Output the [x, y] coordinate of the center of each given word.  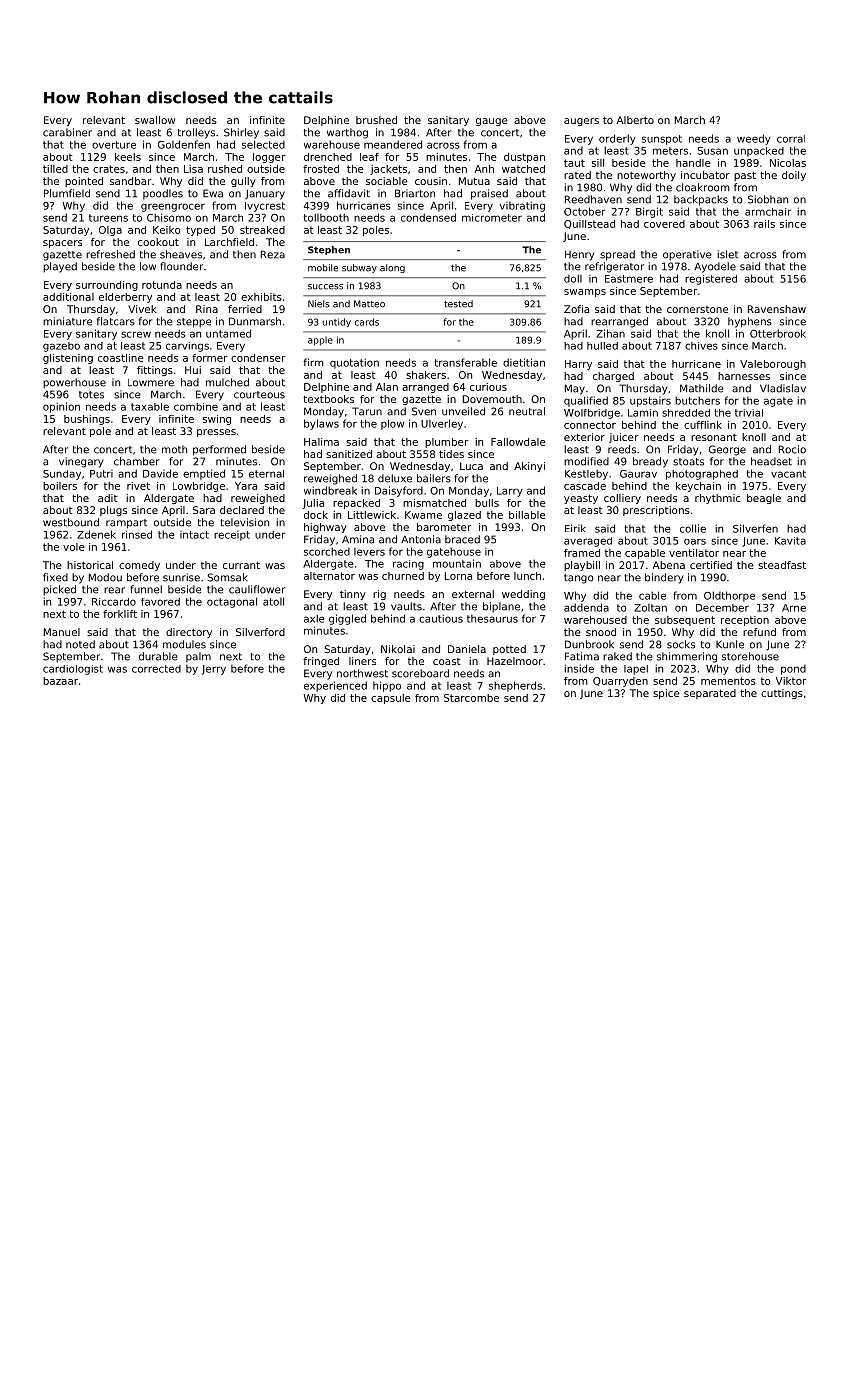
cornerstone [697, 309]
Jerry [214, 670]
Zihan [610, 333]
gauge [492, 122]
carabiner [67, 132]
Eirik [575, 528]
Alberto [635, 120]
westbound [71, 522]
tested [458, 304]
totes [91, 395]
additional [68, 297]
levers [369, 552]
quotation [354, 363]
